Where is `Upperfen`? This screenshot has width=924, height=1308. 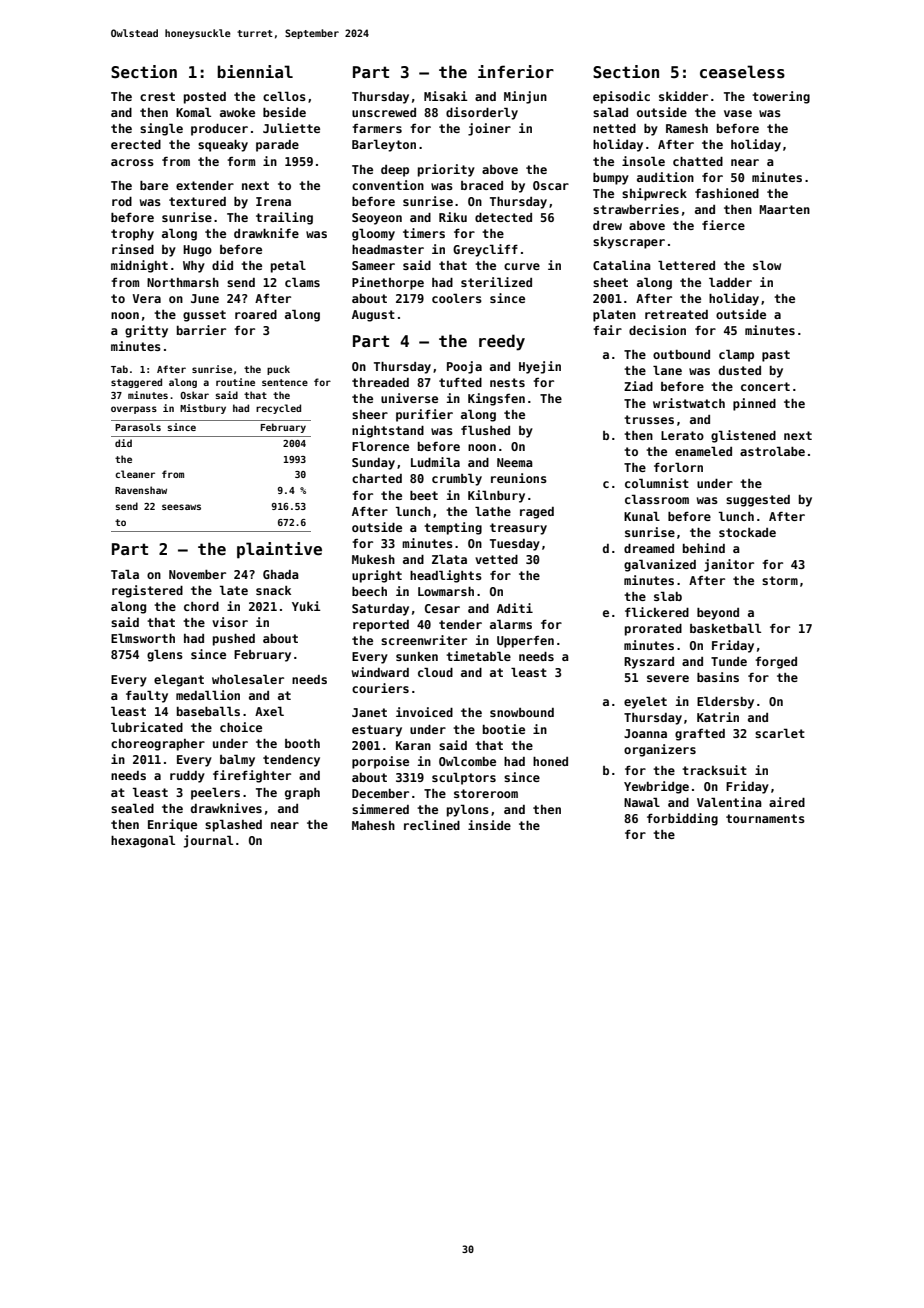 Upperfen is located at coordinates (525, 642).
